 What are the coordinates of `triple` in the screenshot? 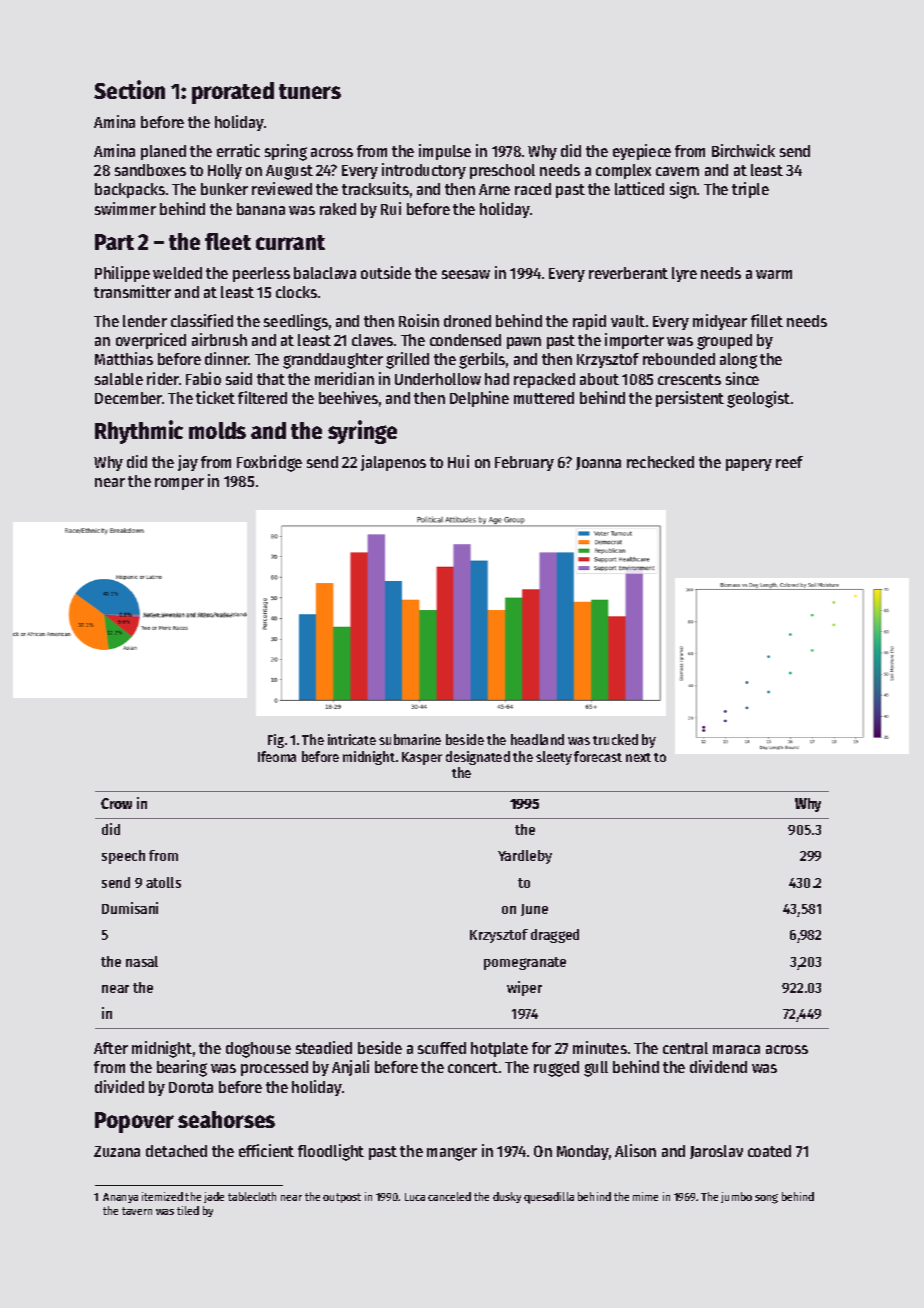 It's located at (750, 190).
